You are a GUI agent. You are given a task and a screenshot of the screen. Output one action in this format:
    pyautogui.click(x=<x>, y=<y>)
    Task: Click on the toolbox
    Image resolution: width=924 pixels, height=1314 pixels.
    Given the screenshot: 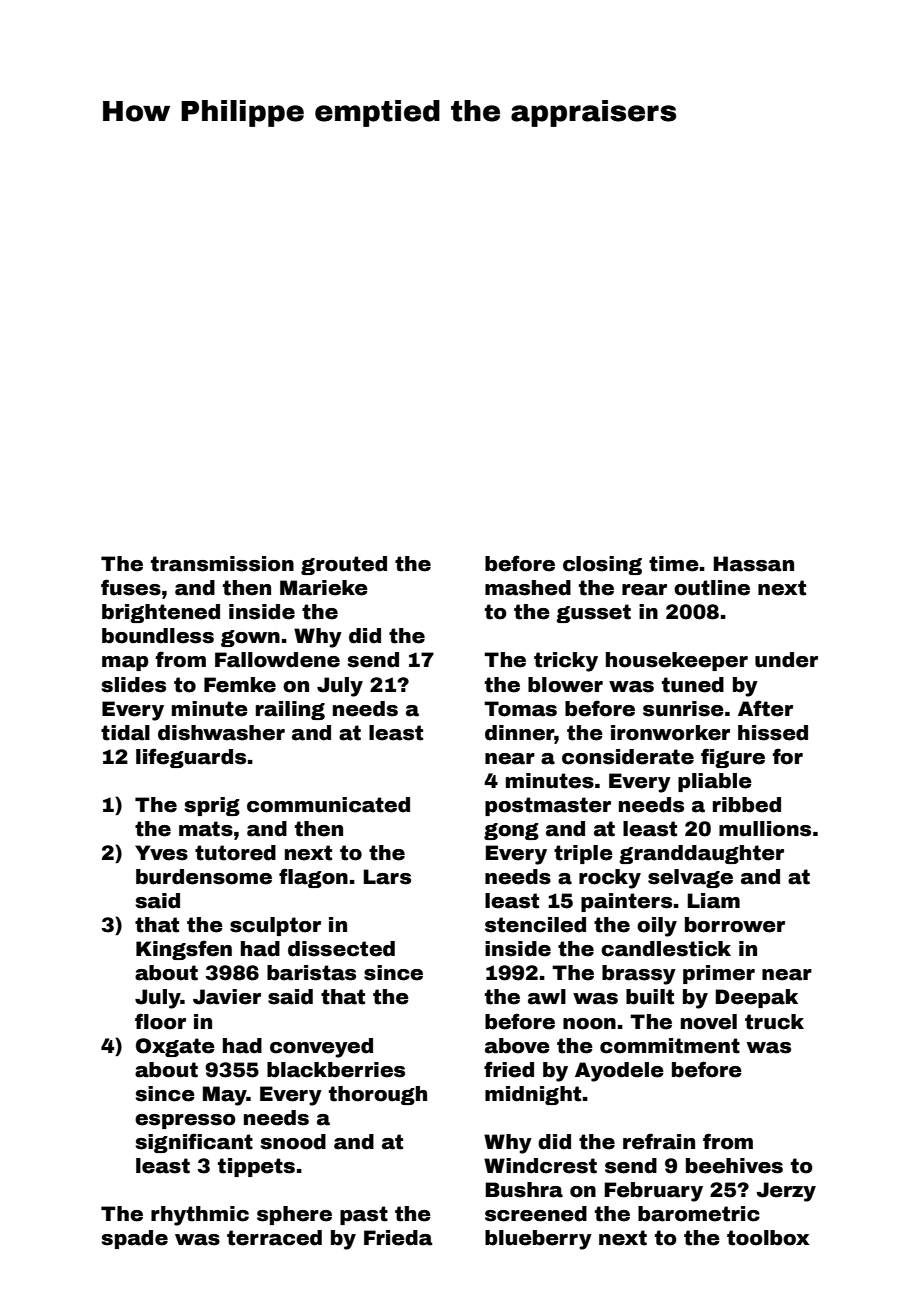 What is the action you would take?
    pyautogui.click(x=768, y=1238)
